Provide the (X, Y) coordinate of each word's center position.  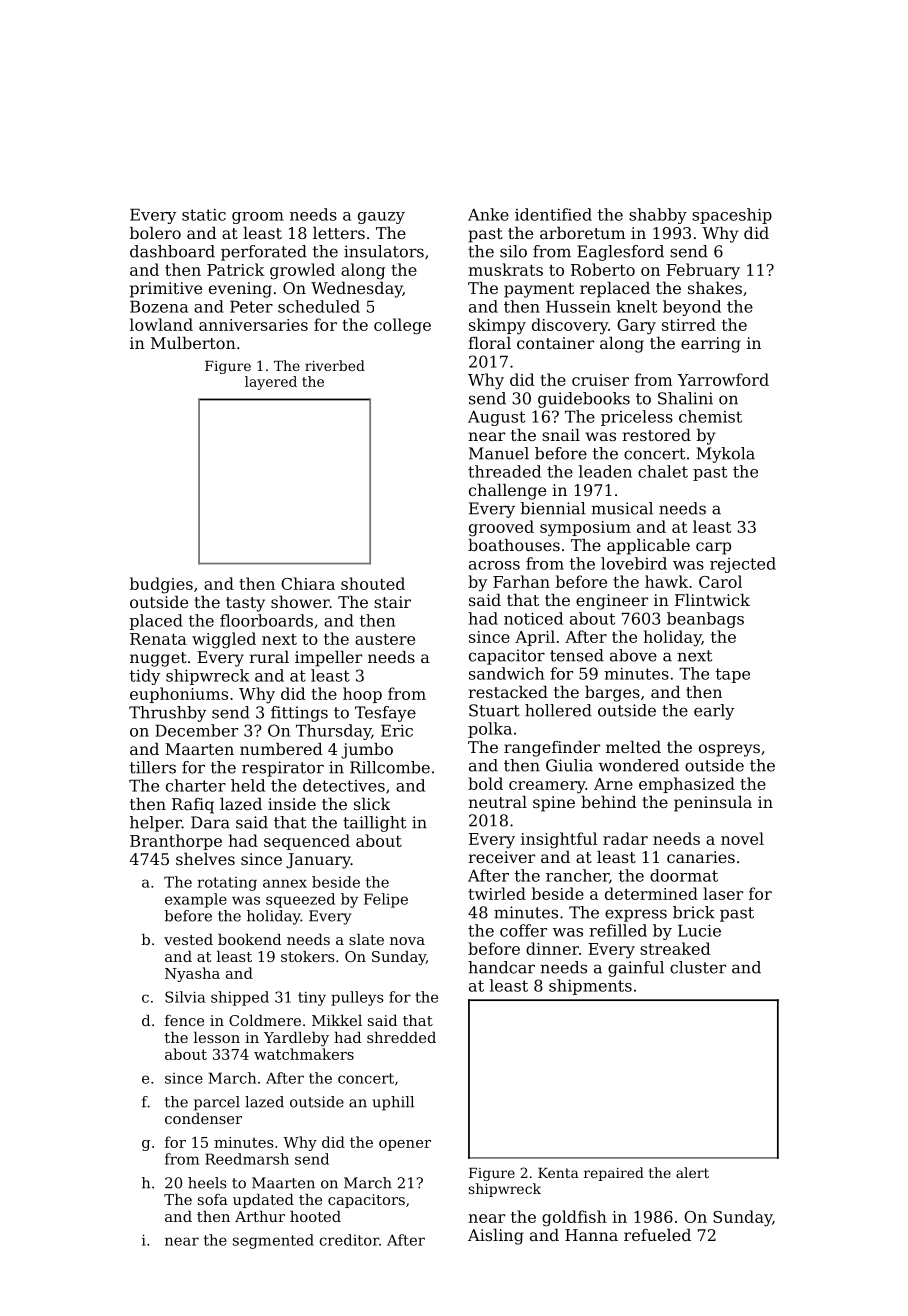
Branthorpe (176, 842)
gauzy (381, 218)
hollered (558, 710)
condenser (203, 1118)
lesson (216, 1037)
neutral (497, 802)
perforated (264, 253)
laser (723, 893)
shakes (715, 288)
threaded (504, 471)
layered (271, 383)
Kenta (558, 1173)
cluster (698, 967)
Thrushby (167, 714)
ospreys (729, 750)
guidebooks (584, 400)
